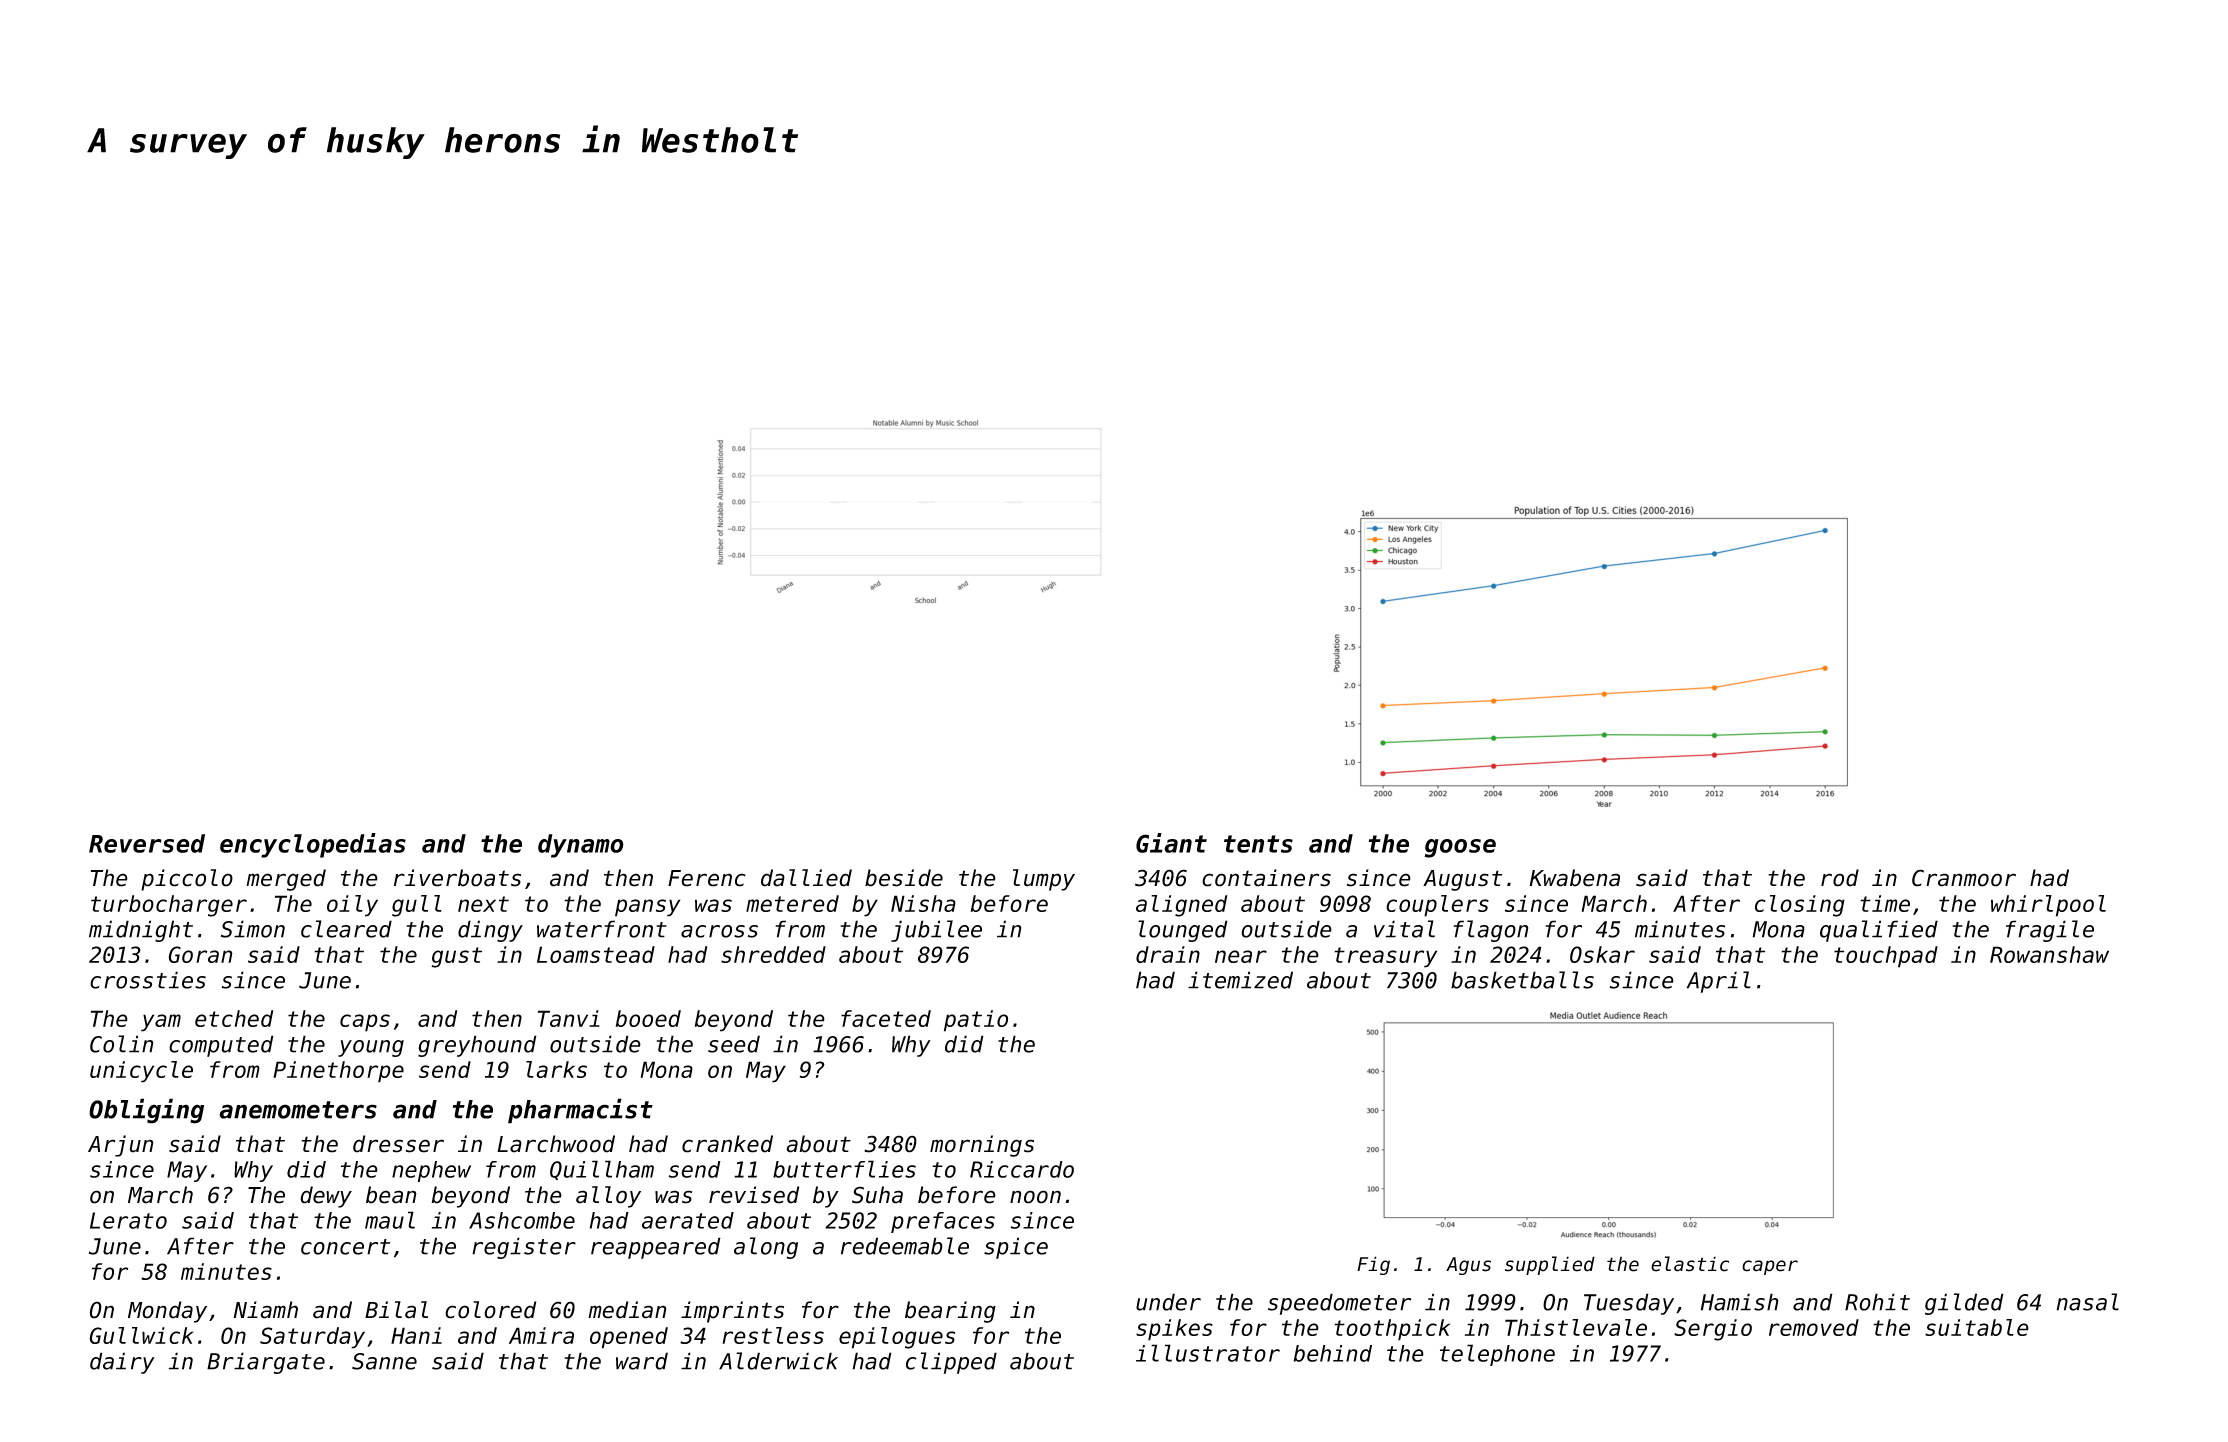 This image has height=1442, width=2228. What do you see at coordinates (265, 1310) in the image?
I see `Niamh` at bounding box center [265, 1310].
